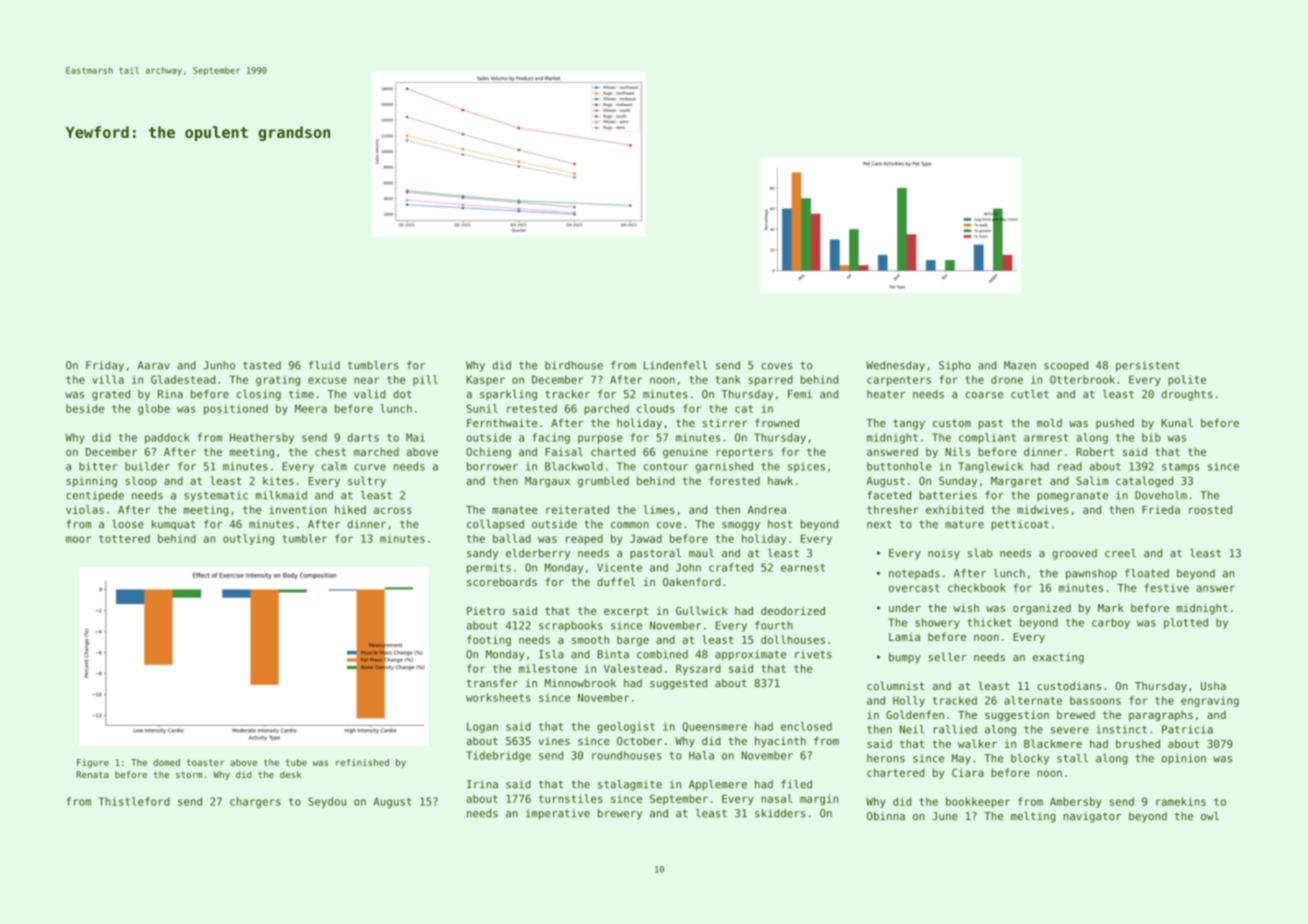 The height and width of the screenshot is (924, 1308). Describe the element at coordinates (219, 365) in the screenshot. I see `Junho` at that location.
